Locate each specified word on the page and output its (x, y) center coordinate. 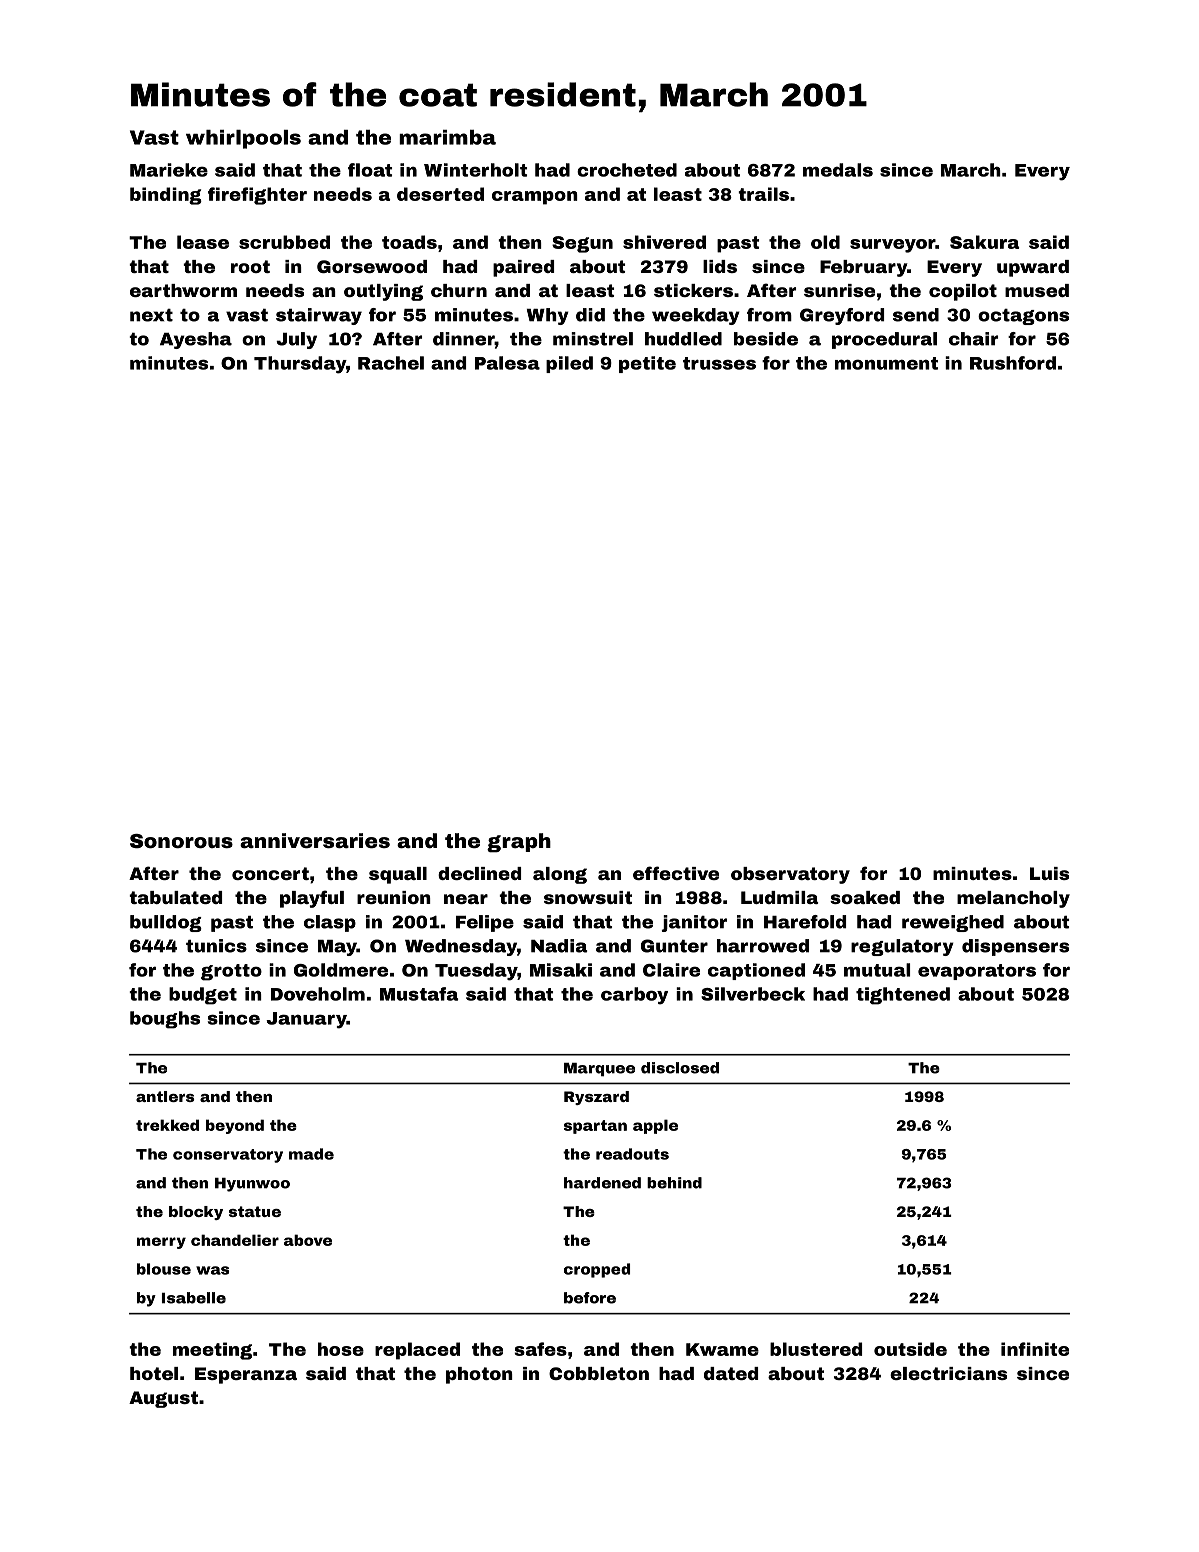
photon (479, 1375)
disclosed (680, 1068)
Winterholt (475, 170)
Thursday (300, 365)
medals (838, 170)
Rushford (1013, 363)
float (370, 170)
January (306, 1020)
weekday (696, 316)
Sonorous (181, 841)
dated (731, 1373)
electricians (948, 1373)
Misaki (561, 970)
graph (519, 843)
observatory (790, 875)
